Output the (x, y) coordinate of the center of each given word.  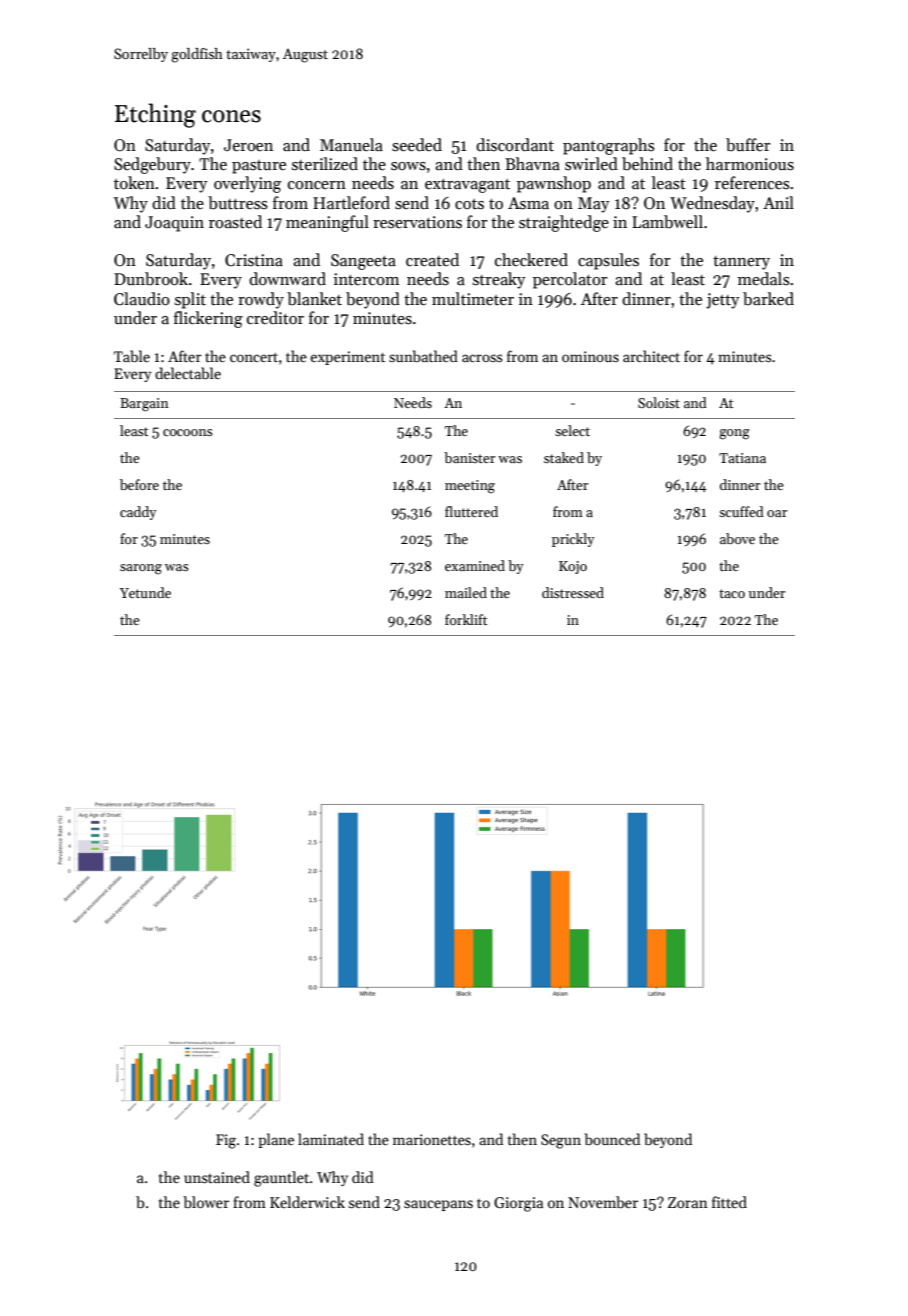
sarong (141, 569)
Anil (778, 202)
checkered (531, 260)
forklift (466, 619)
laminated (331, 1139)
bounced (612, 1139)
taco (732, 593)
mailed (466, 592)
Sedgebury (152, 165)
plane (276, 1140)
